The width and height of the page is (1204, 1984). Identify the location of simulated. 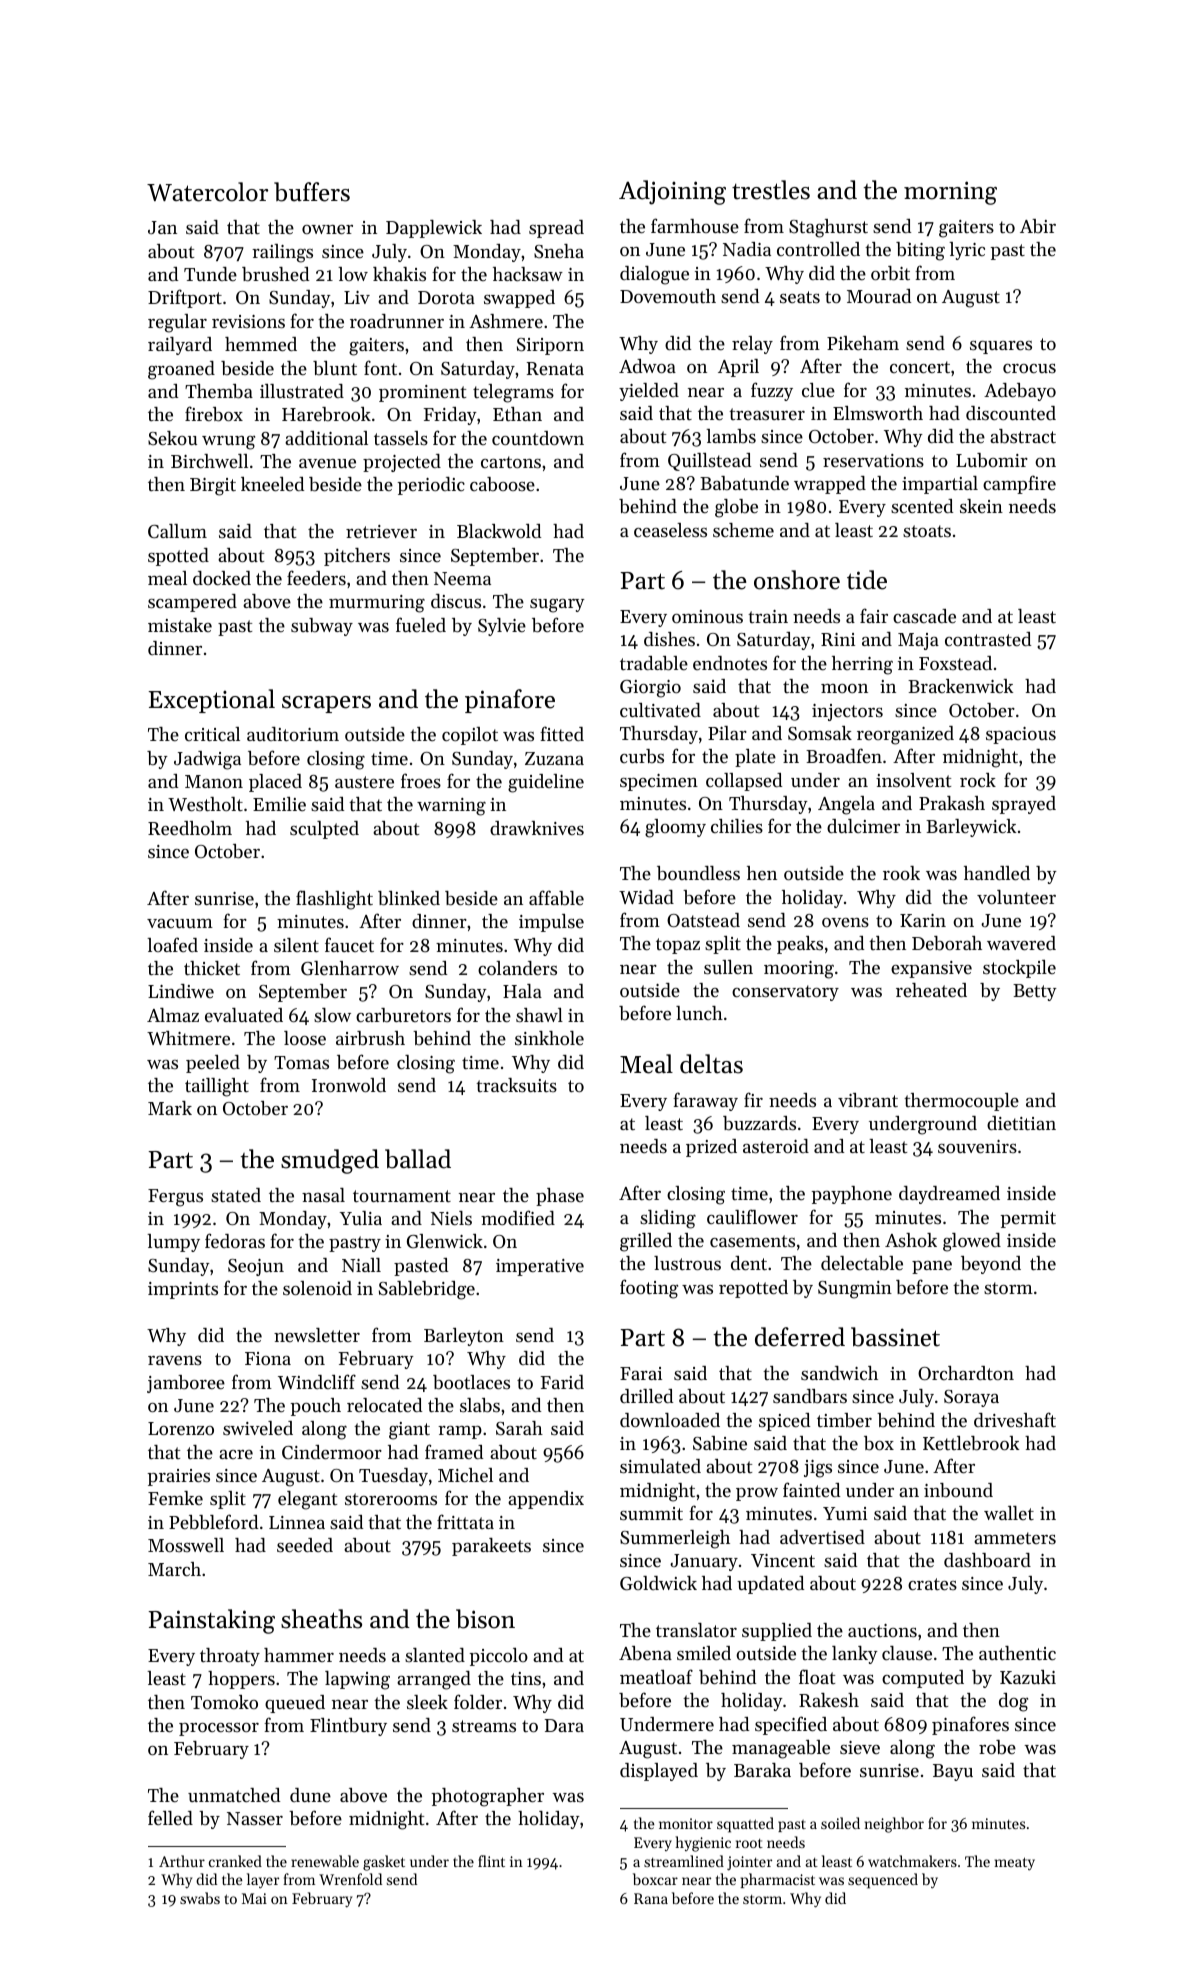
(660, 1466).
